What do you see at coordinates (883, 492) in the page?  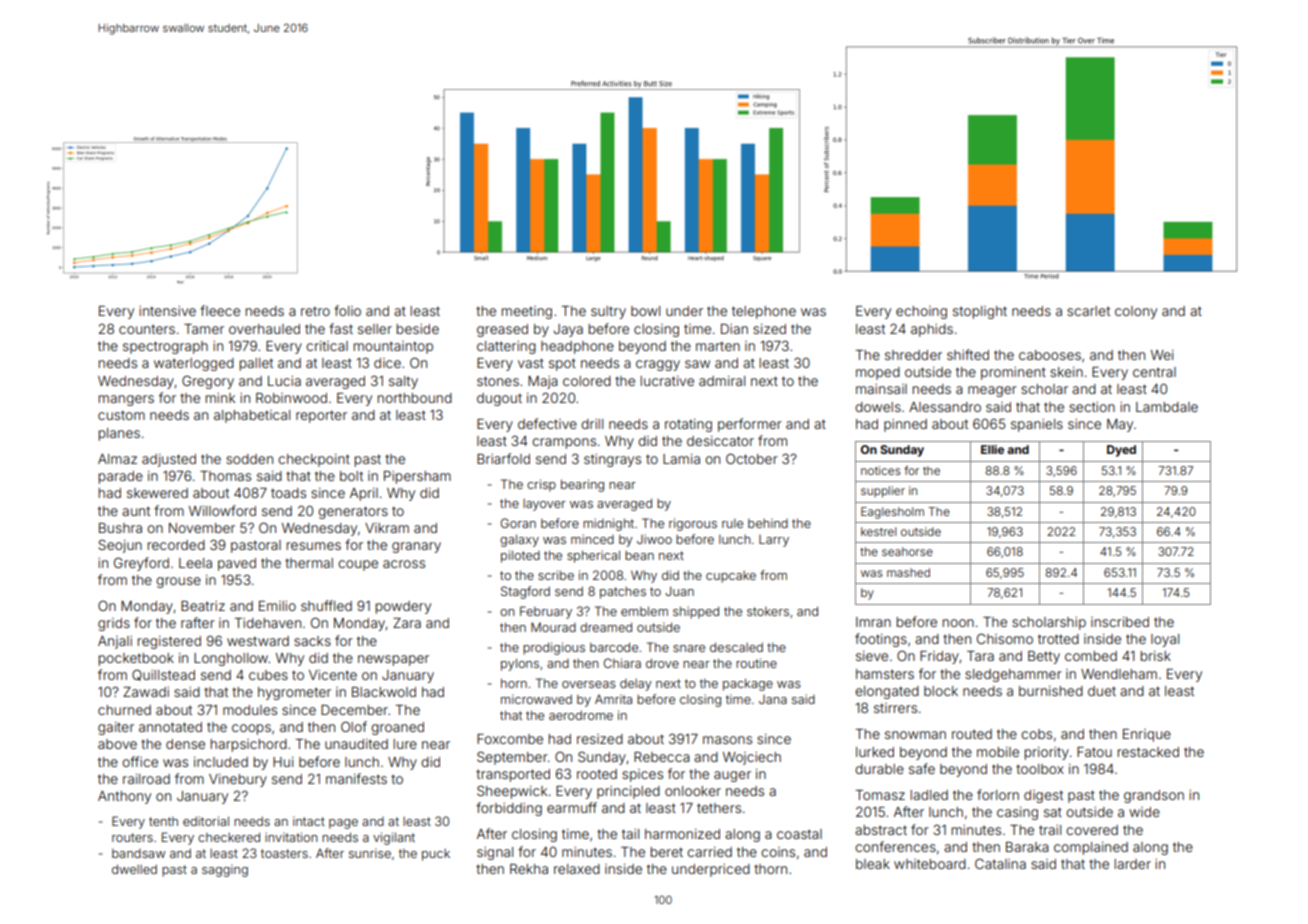 I see `supplier` at bounding box center [883, 492].
